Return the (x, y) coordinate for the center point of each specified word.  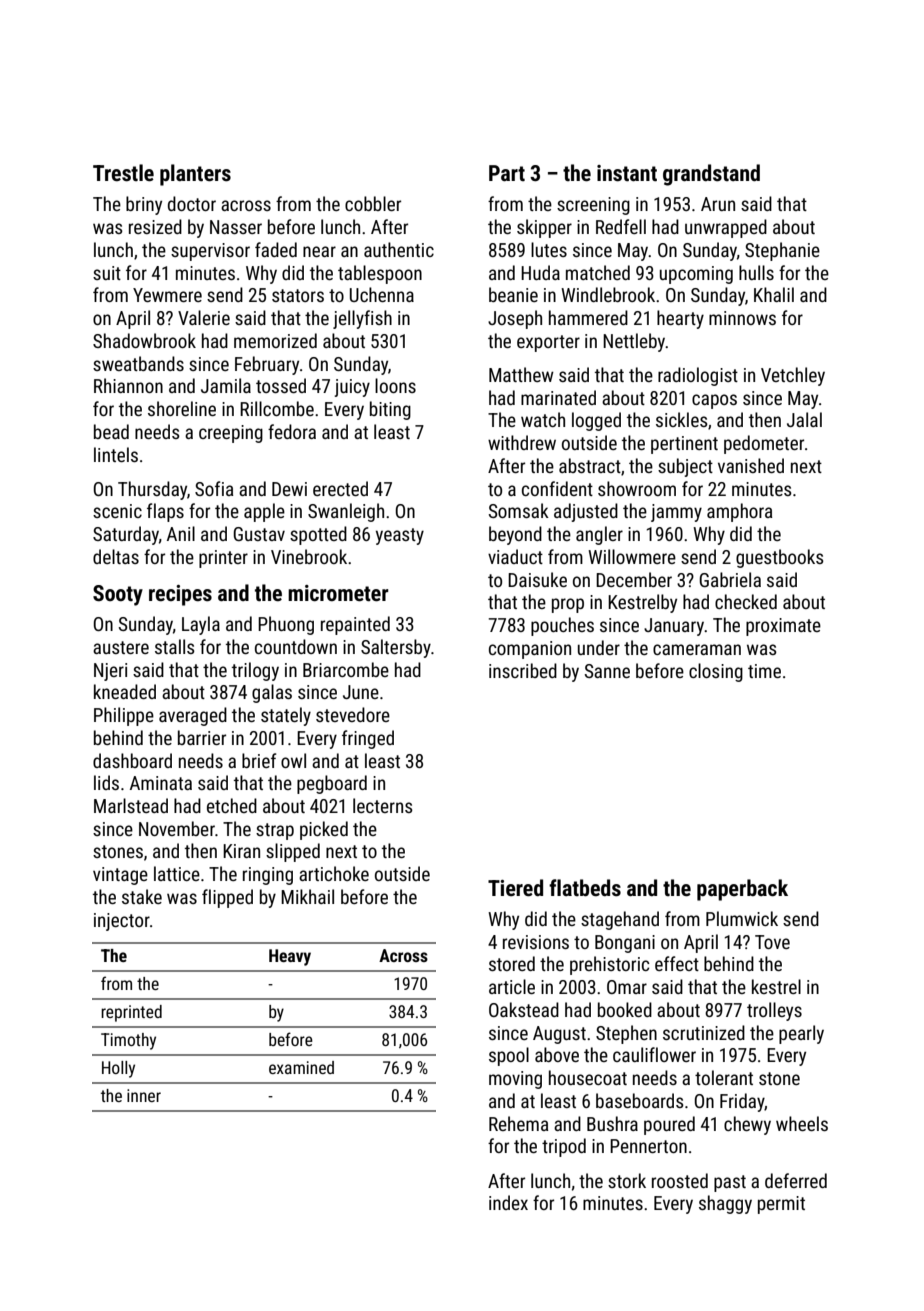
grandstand (711, 175)
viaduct (515, 556)
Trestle (123, 173)
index (508, 1202)
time (764, 671)
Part (507, 173)
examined (301, 1067)
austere (121, 647)
